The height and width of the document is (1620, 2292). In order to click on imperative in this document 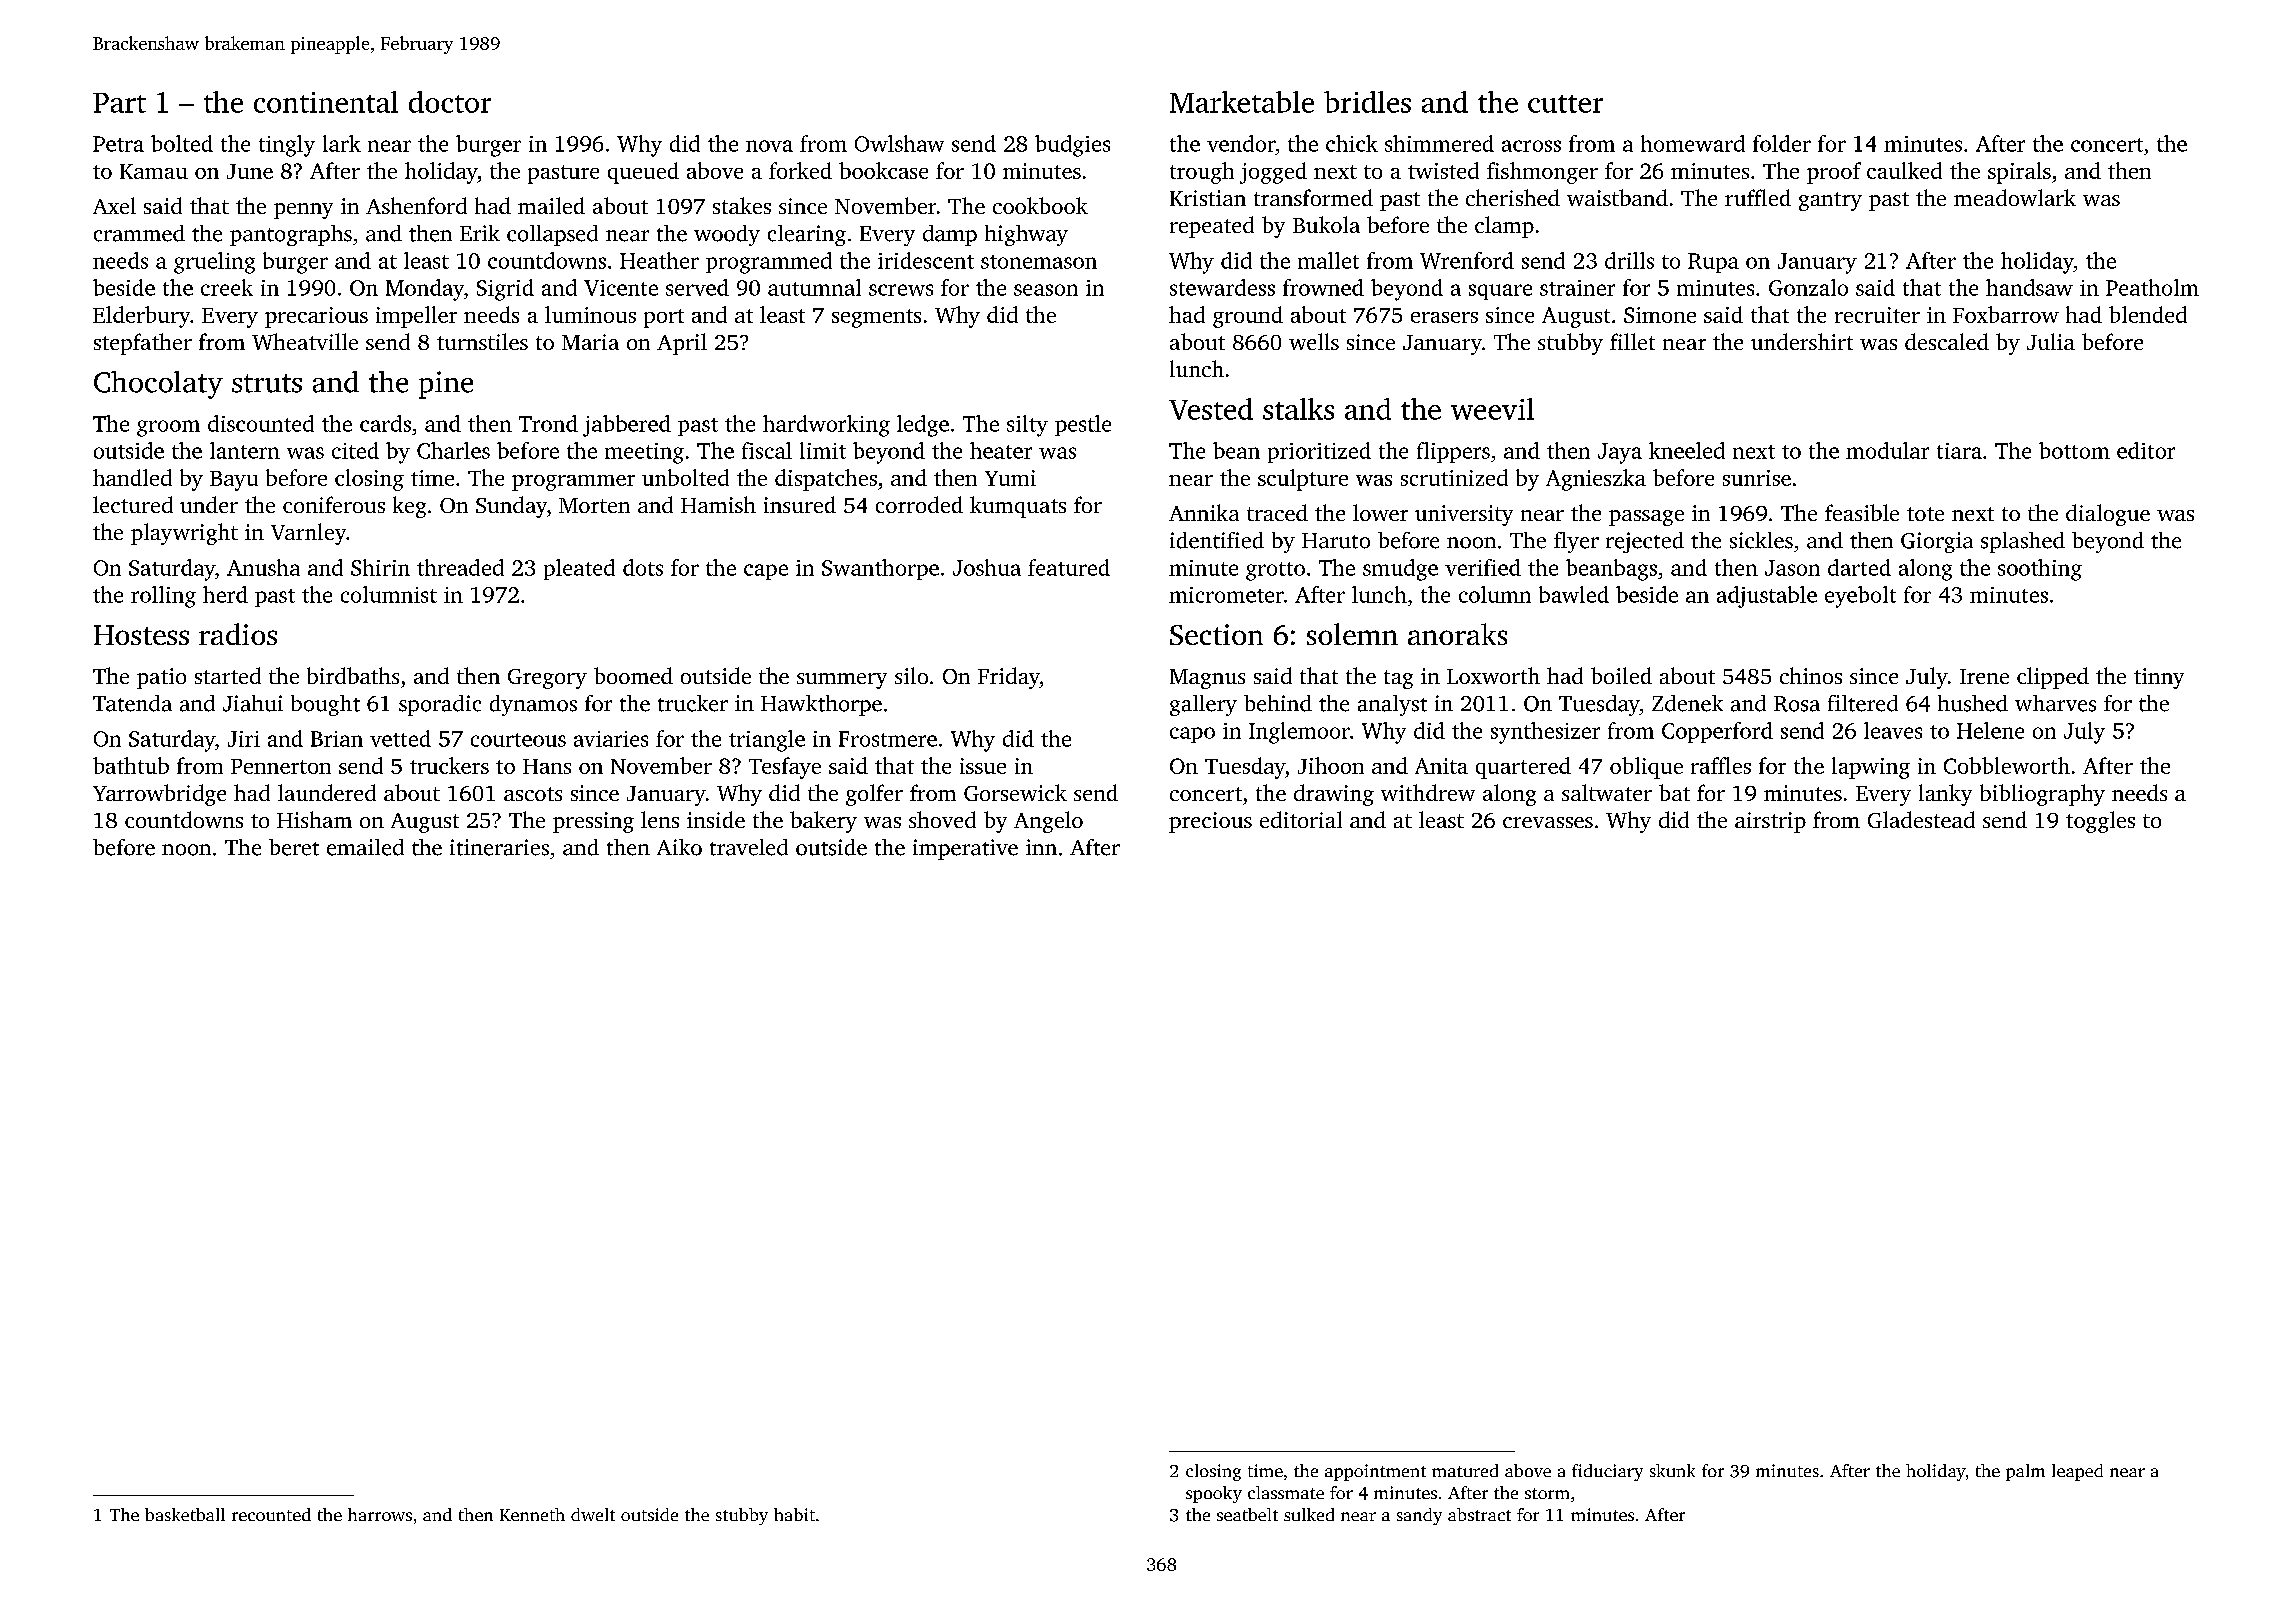, I will do `click(965, 849)`.
